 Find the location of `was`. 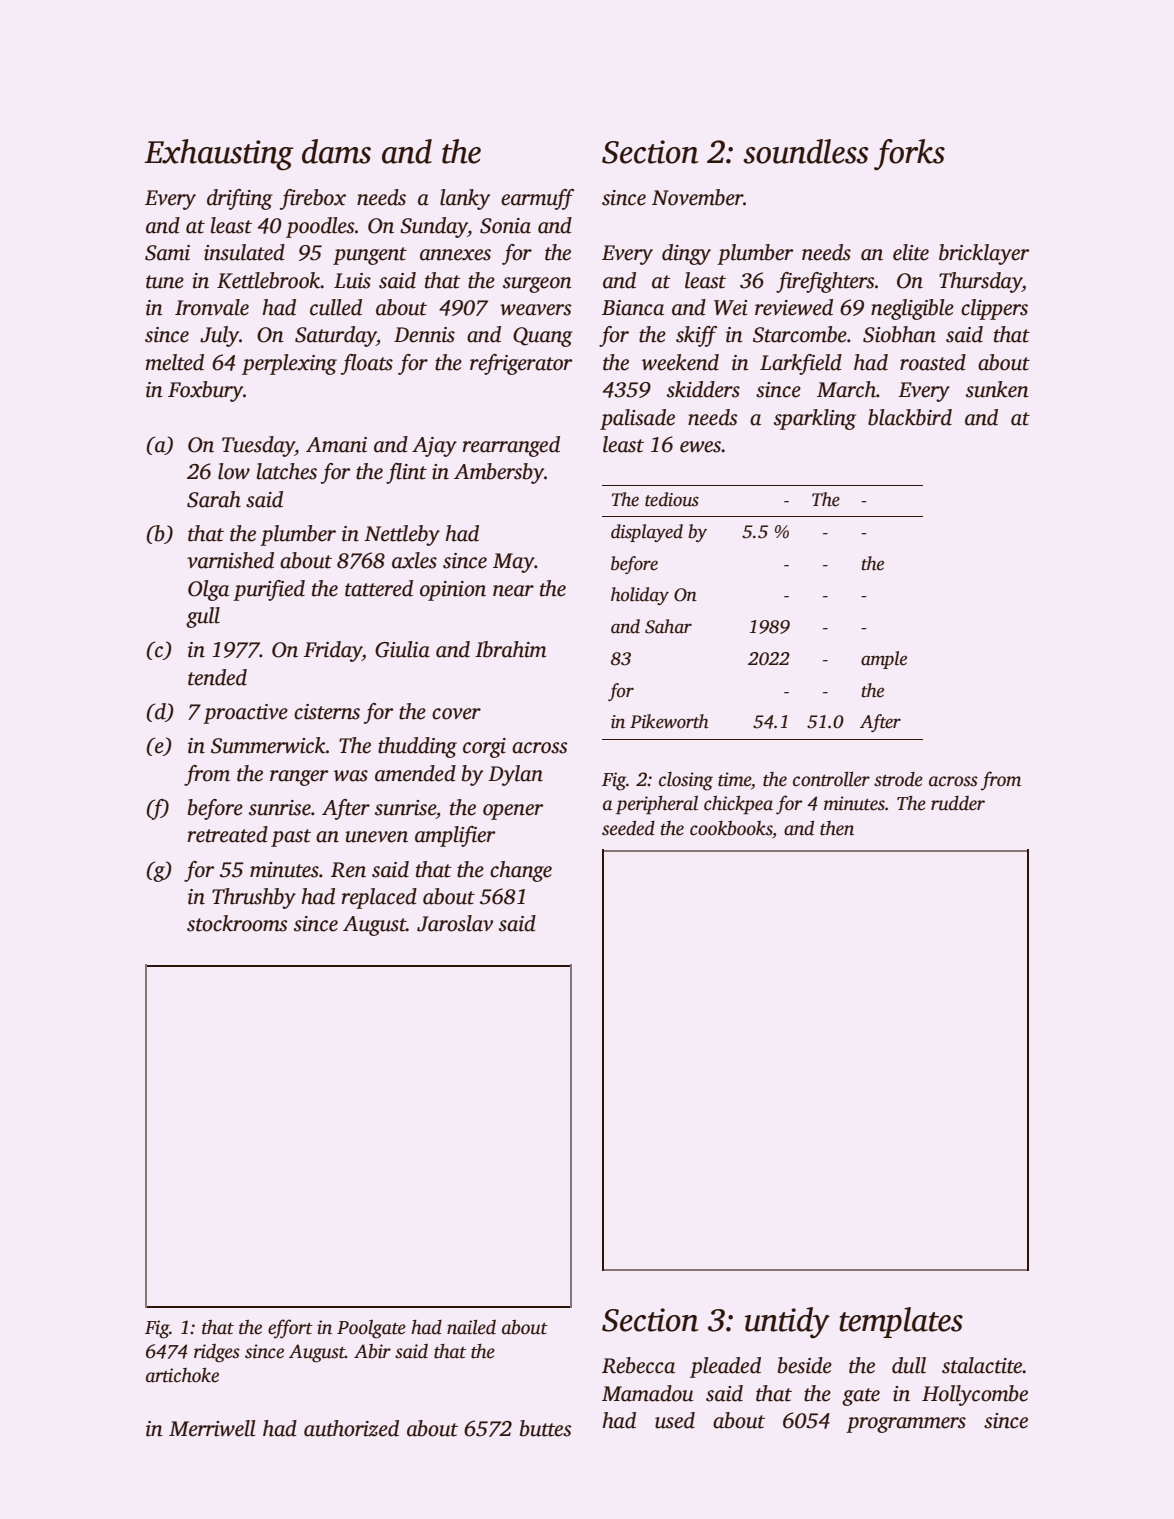

was is located at coordinates (351, 776).
